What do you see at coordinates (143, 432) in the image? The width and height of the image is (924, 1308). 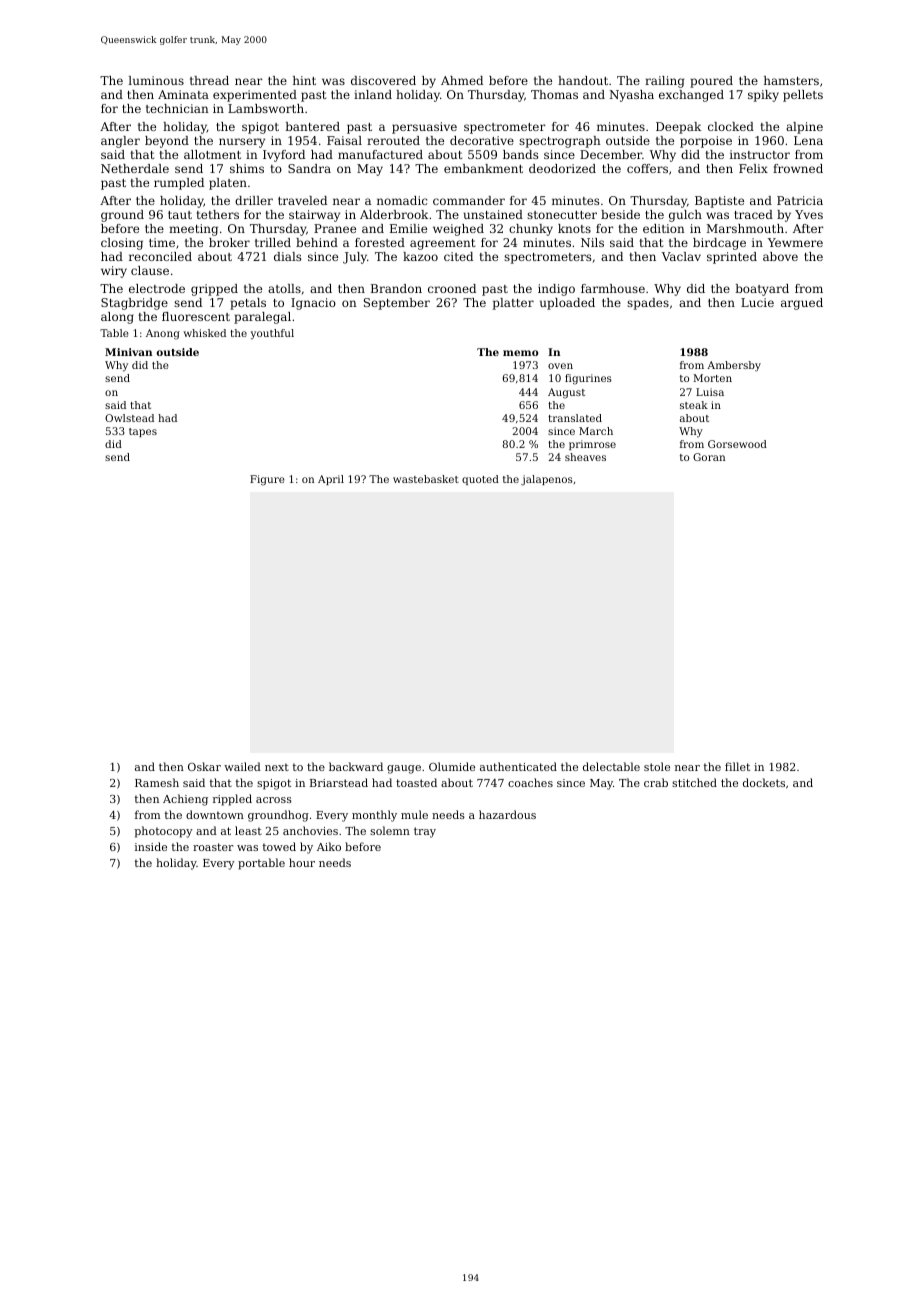 I see `tapes` at bounding box center [143, 432].
